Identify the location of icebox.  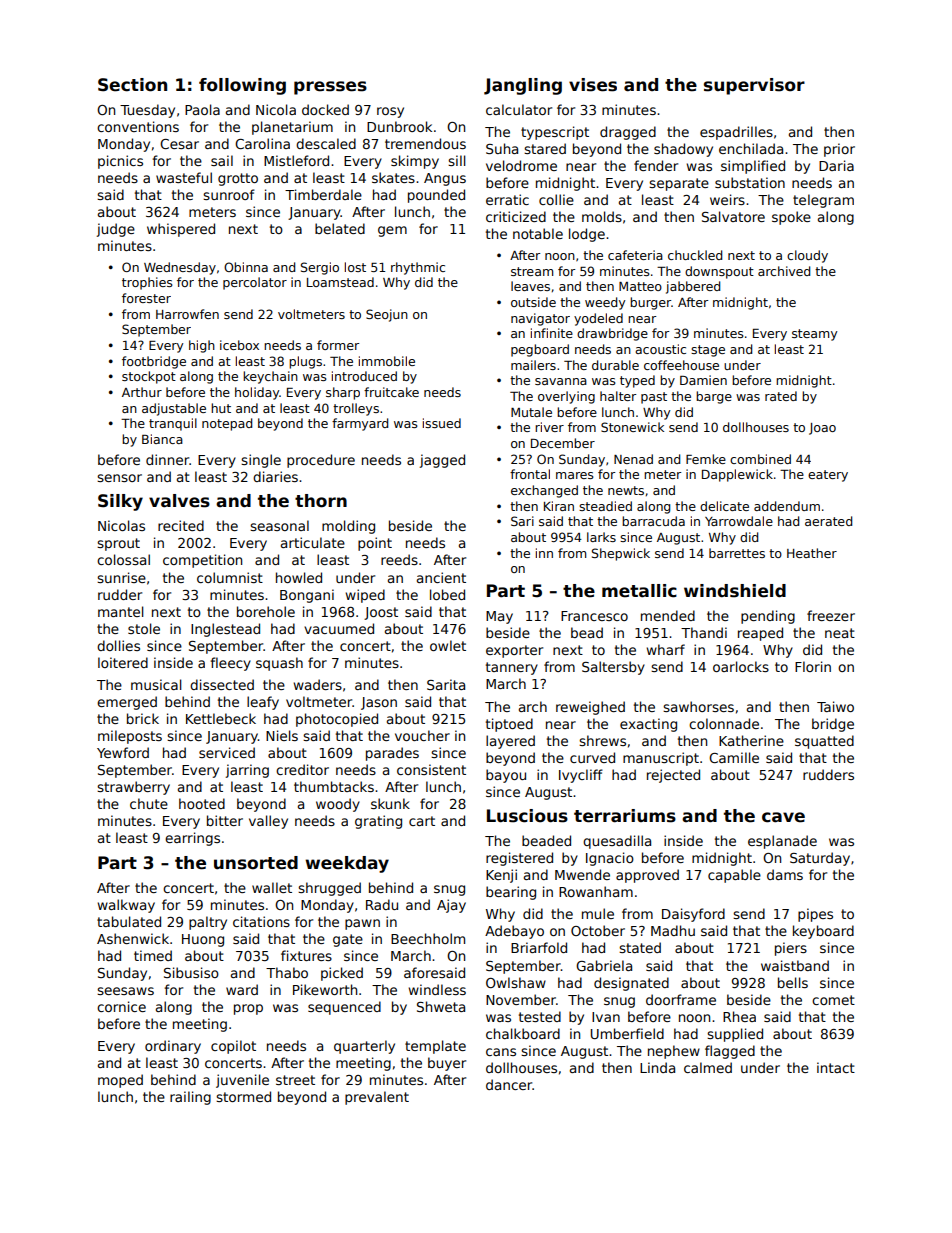
(239, 345).
